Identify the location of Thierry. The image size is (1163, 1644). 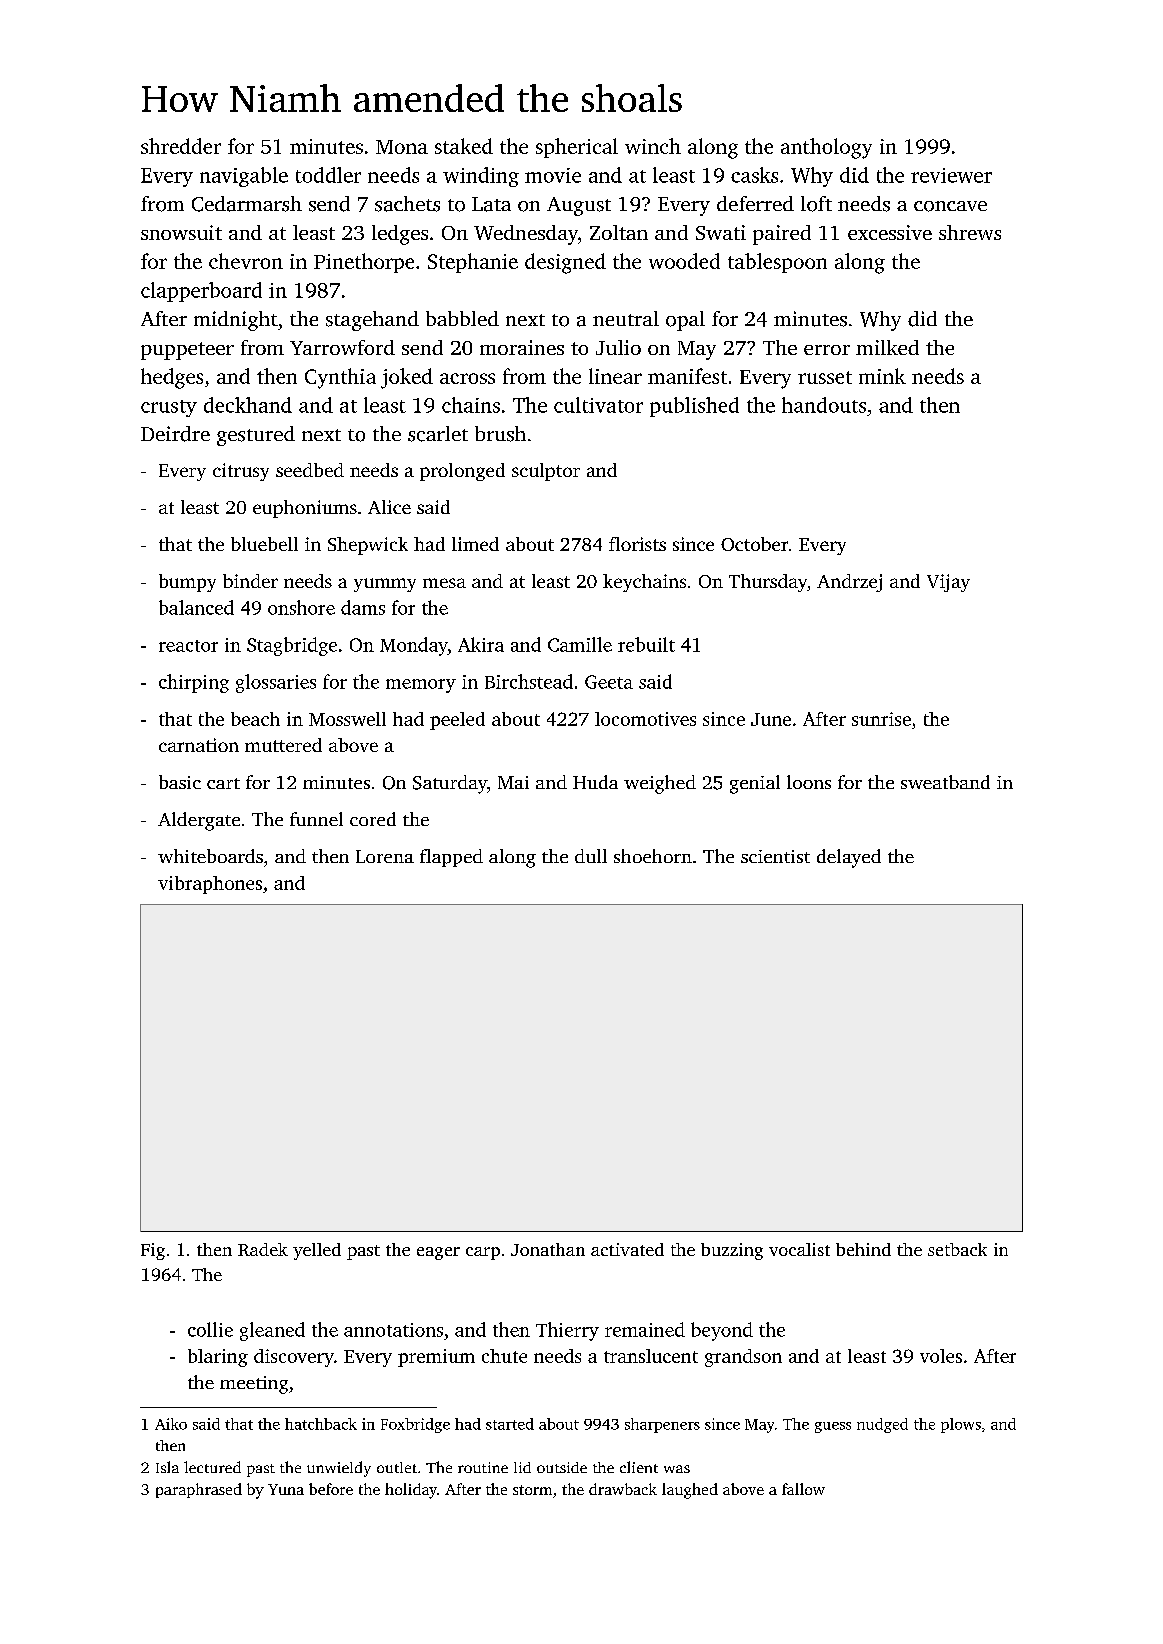
(567, 1331).
